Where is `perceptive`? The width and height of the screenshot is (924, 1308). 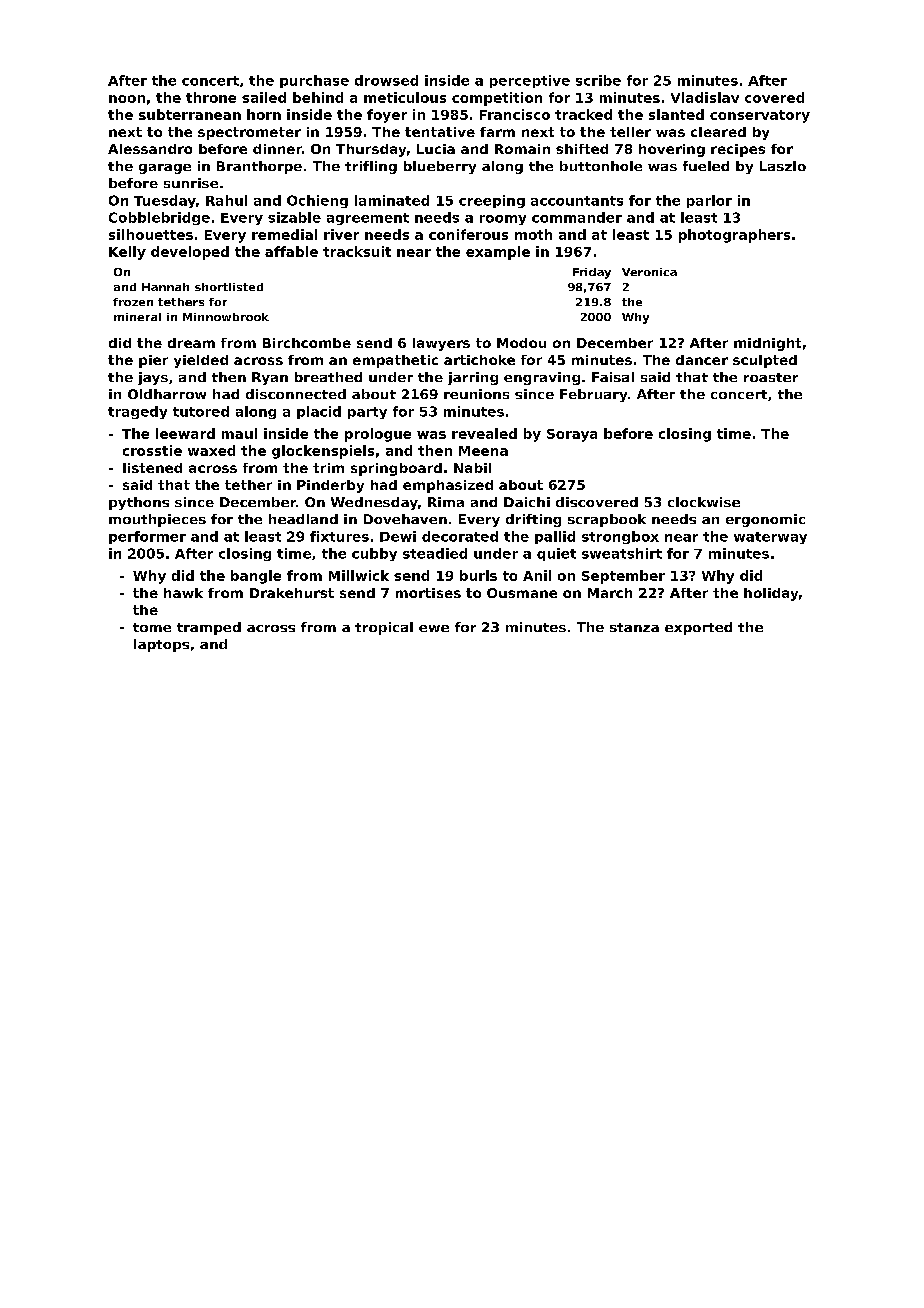
perceptive is located at coordinates (530, 81).
